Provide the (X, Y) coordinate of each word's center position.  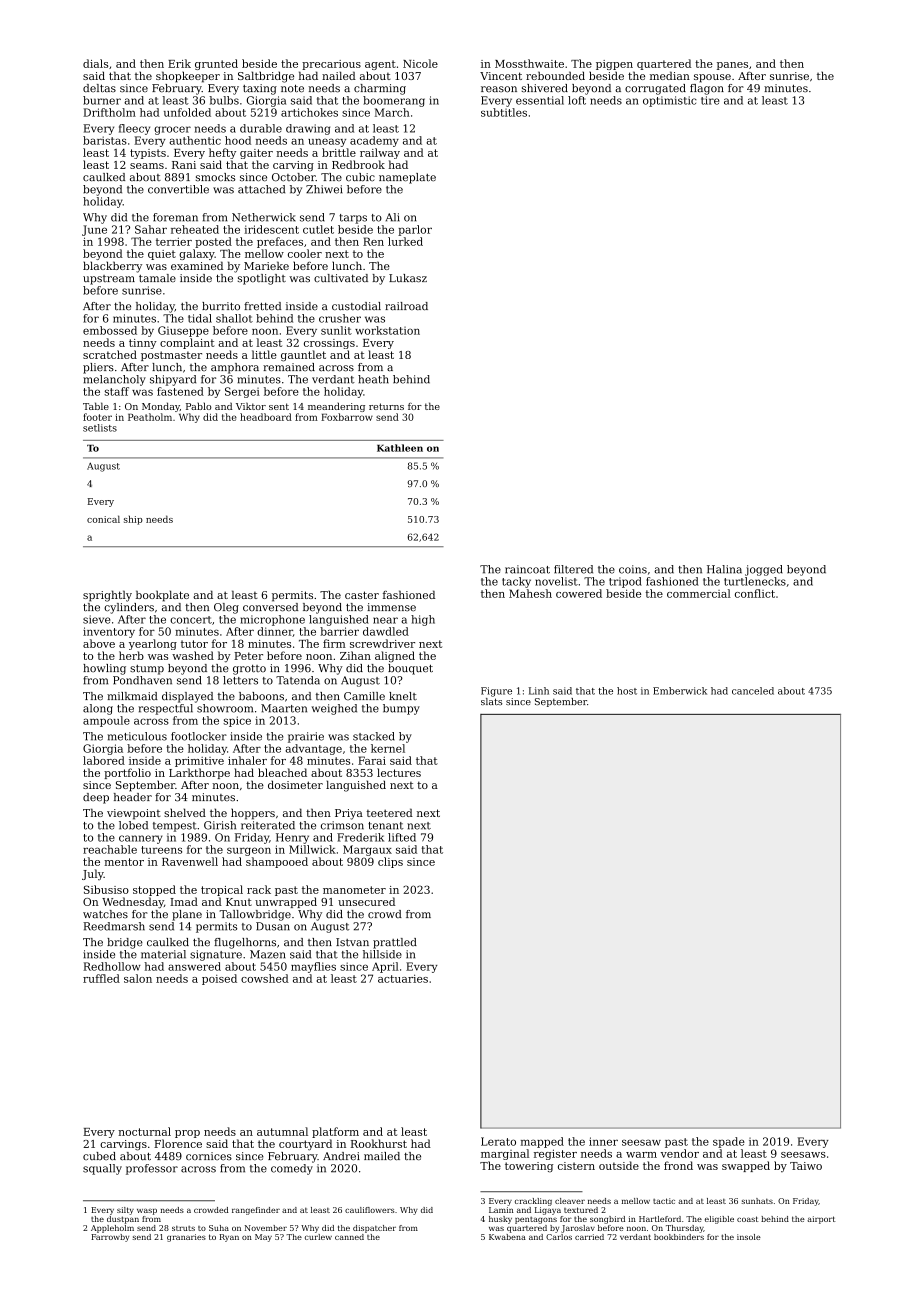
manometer (354, 890)
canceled (753, 691)
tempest (175, 827)
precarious (331, 65)
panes (732, 66)
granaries (186, 1238)
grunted (216, 64)
